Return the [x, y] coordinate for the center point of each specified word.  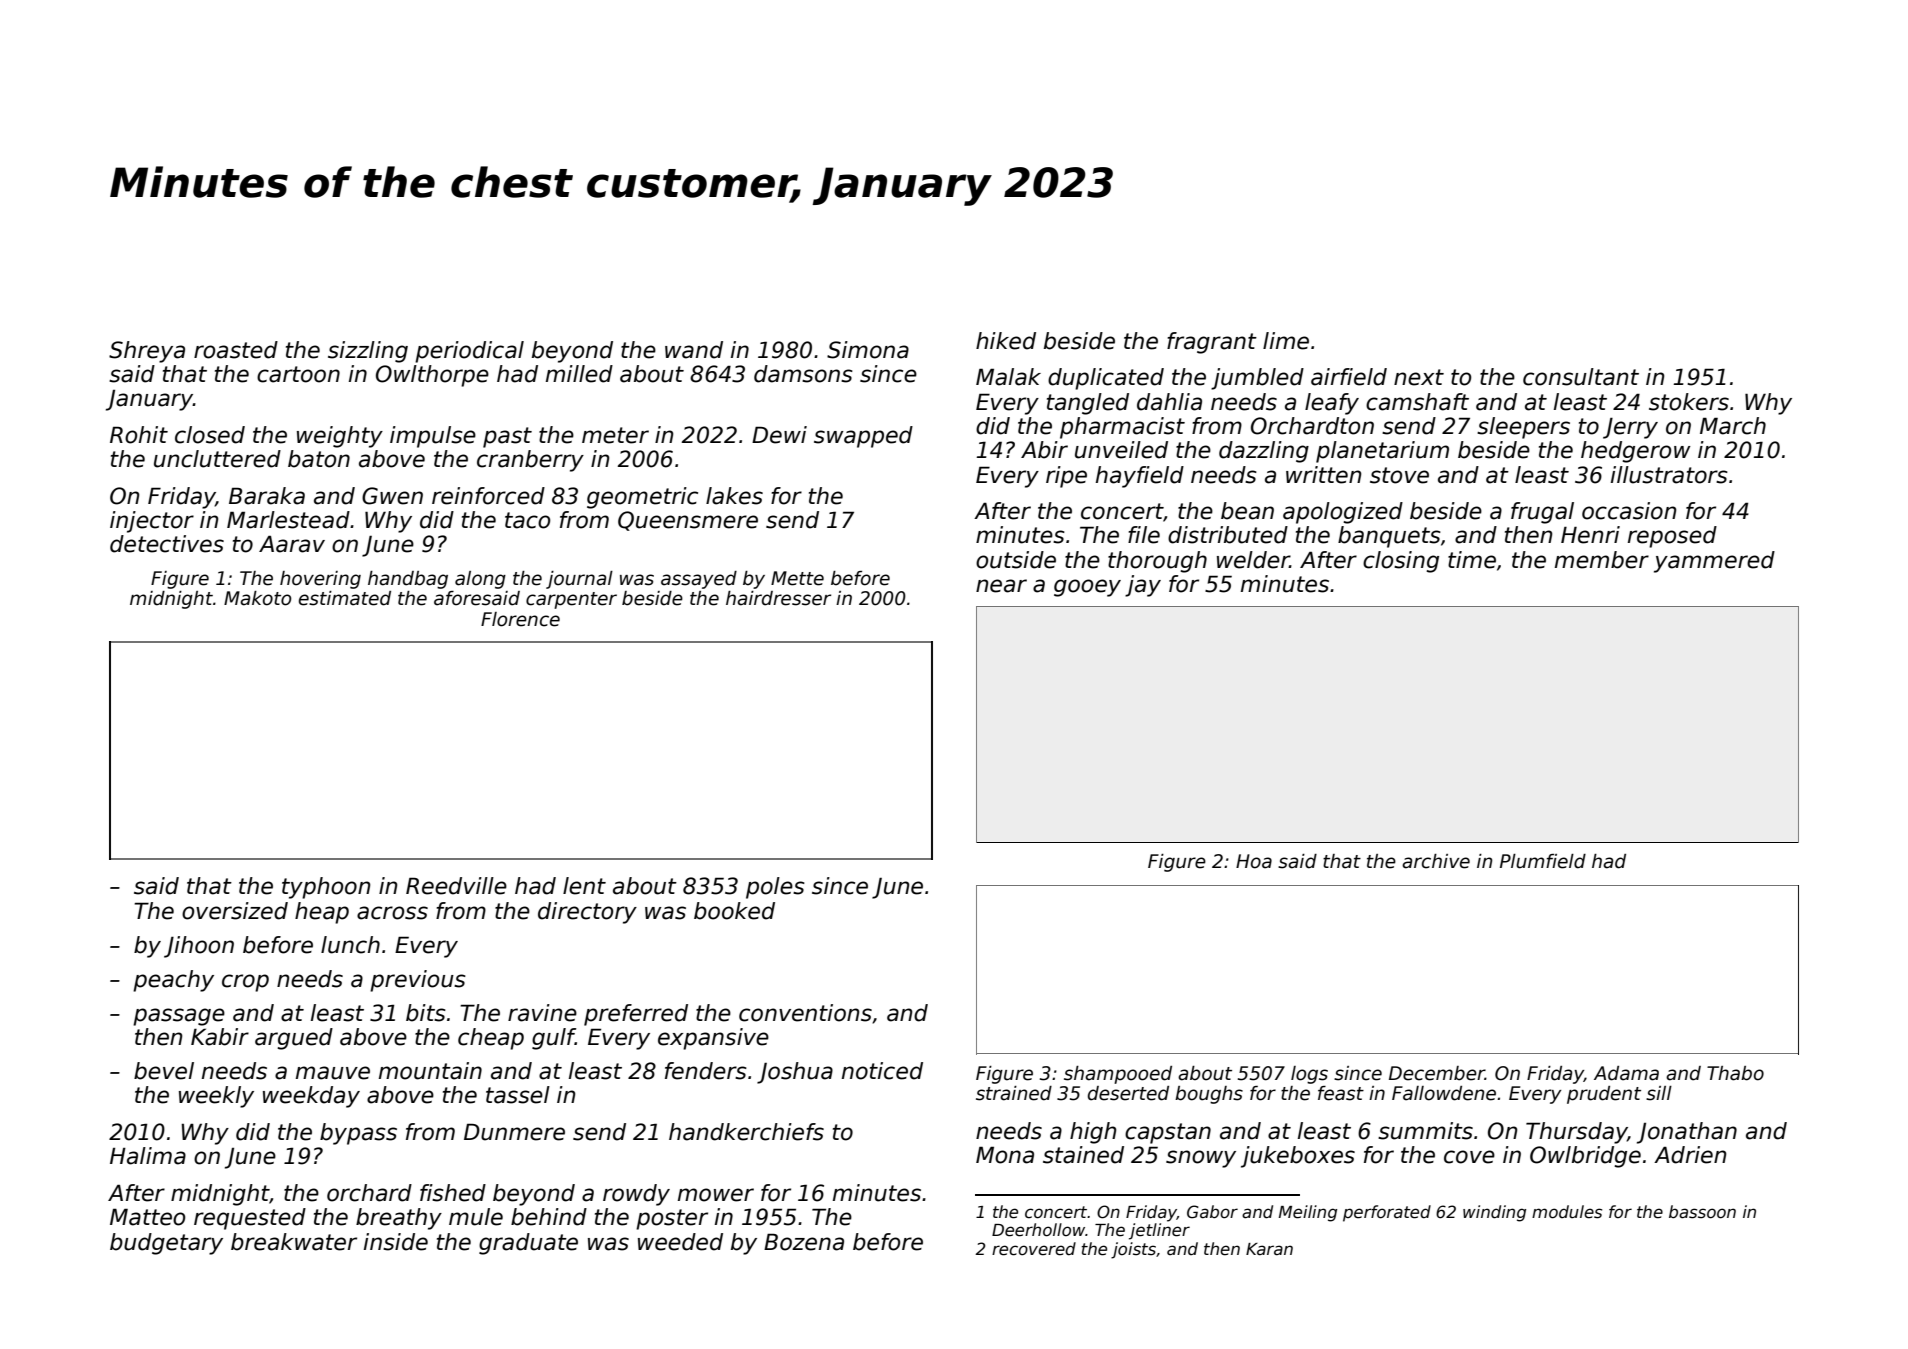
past [507, 437]
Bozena [804, 1242]
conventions [805, 1013]
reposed [1672, 537]
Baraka [267, 496]
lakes [734, 496]
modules [1567, 1212]
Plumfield [1543, 861]
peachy [173, 981]
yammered [1714, 562]
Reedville [456, 886]
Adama [1626, 1073]
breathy [399, 1219]
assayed [699, 580]
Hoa [1254, 861]
